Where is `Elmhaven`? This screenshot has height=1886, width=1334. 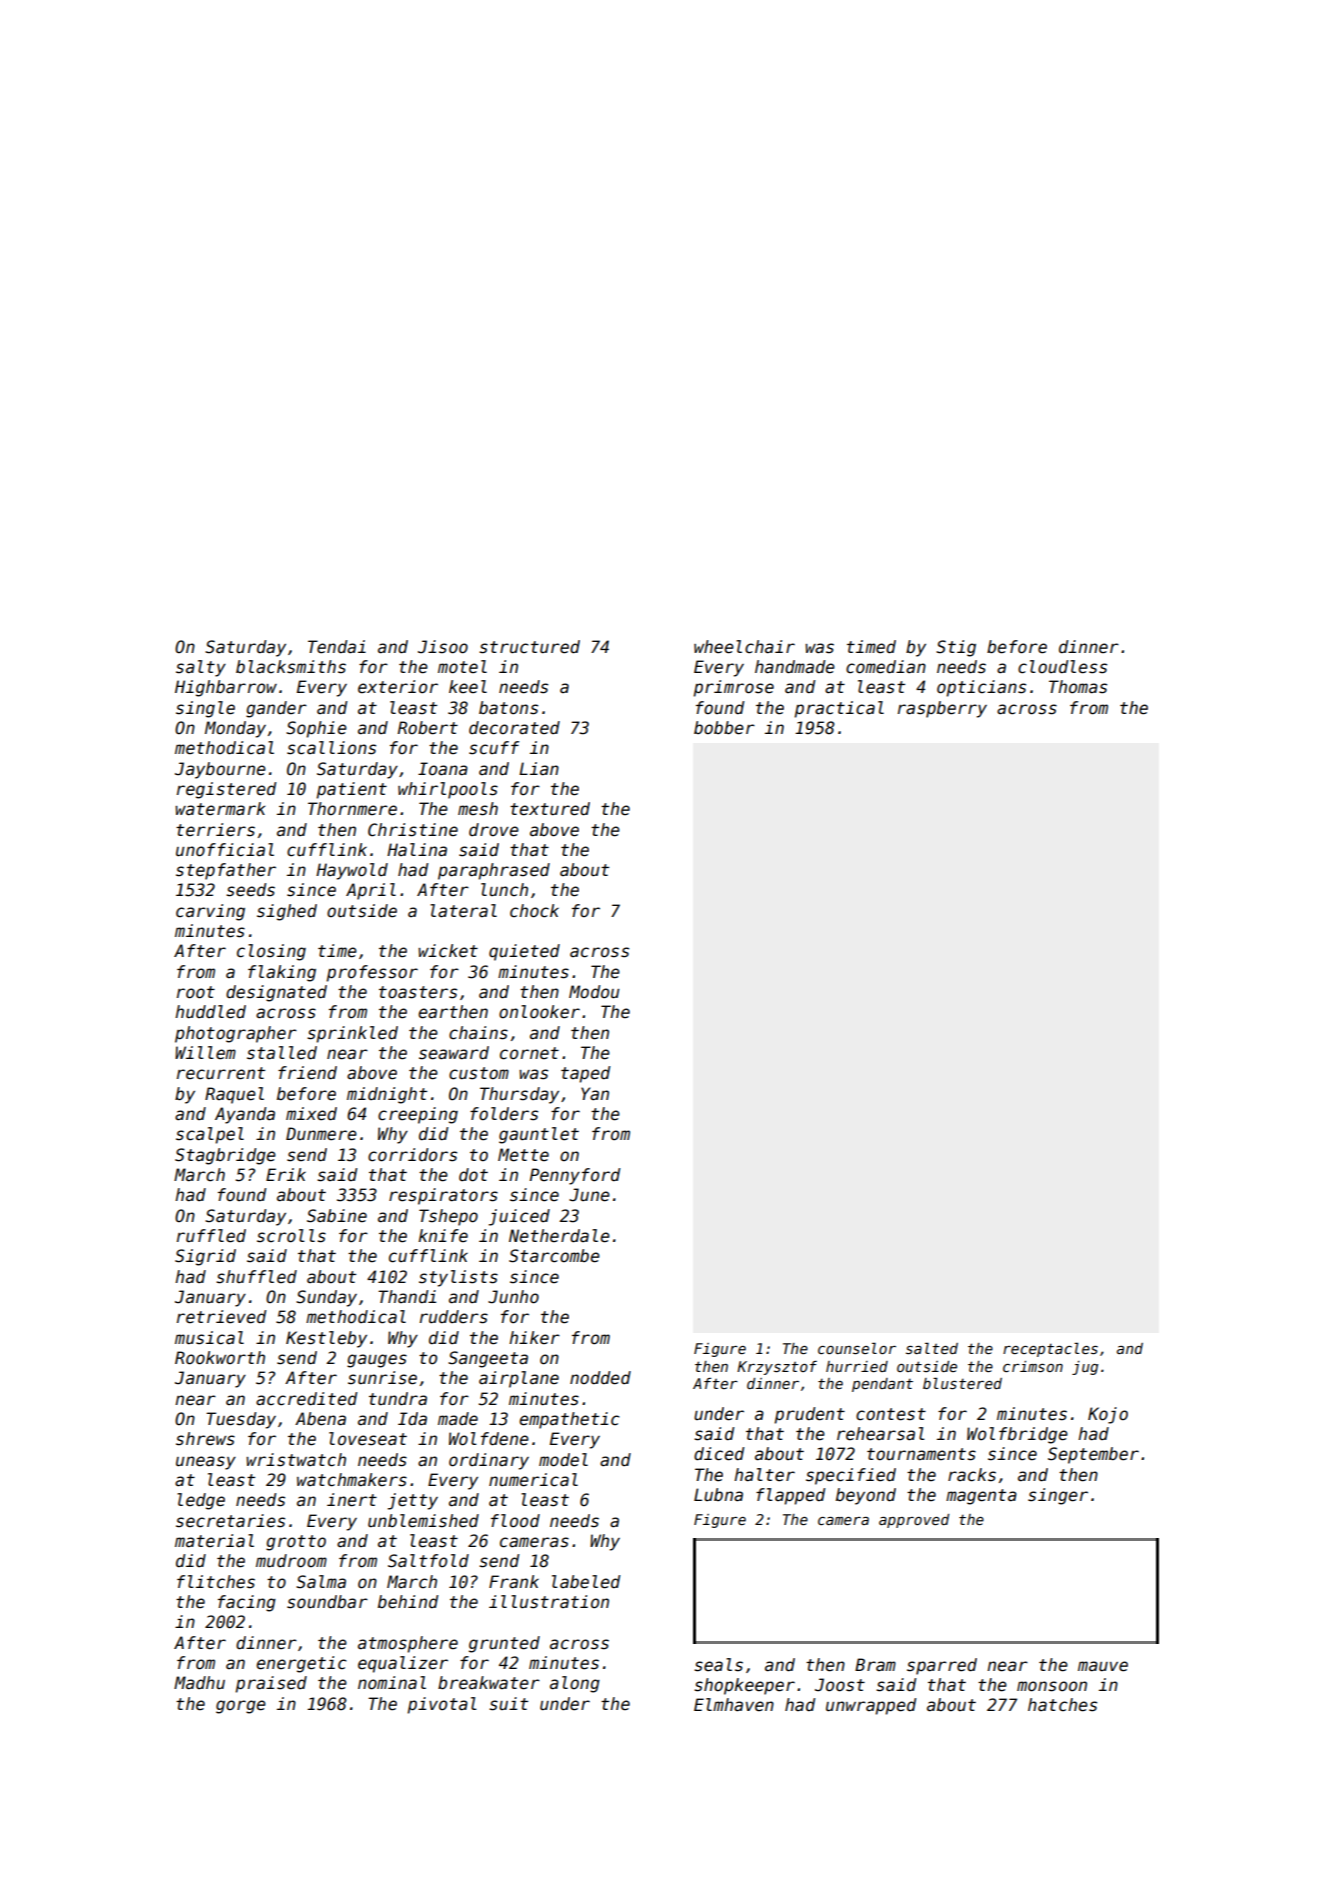
Elmhaven is located at coordinates (734, 1705).
